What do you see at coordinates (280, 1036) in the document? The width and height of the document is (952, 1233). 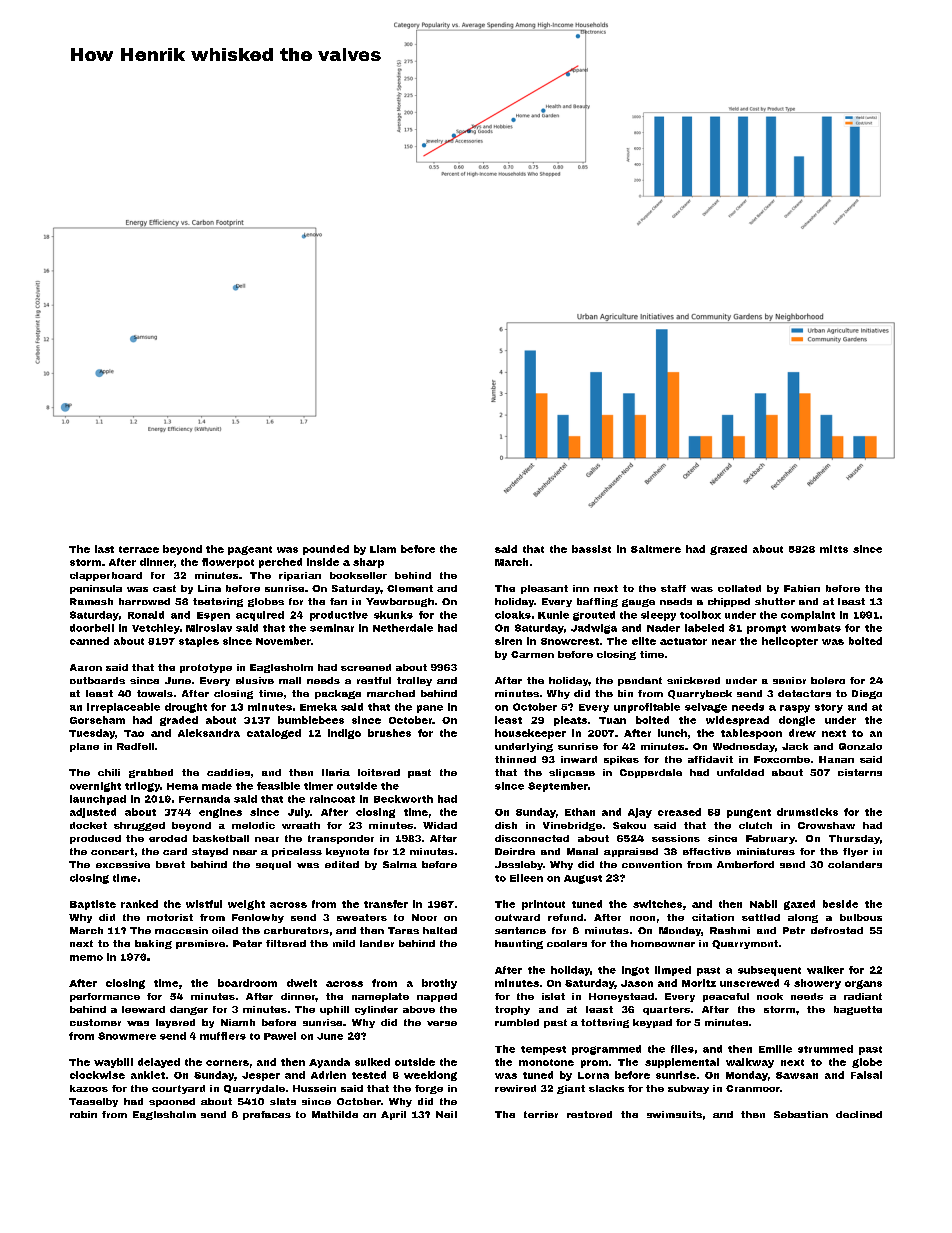 I see `Pawel` at bounding box center [280, 1036].
